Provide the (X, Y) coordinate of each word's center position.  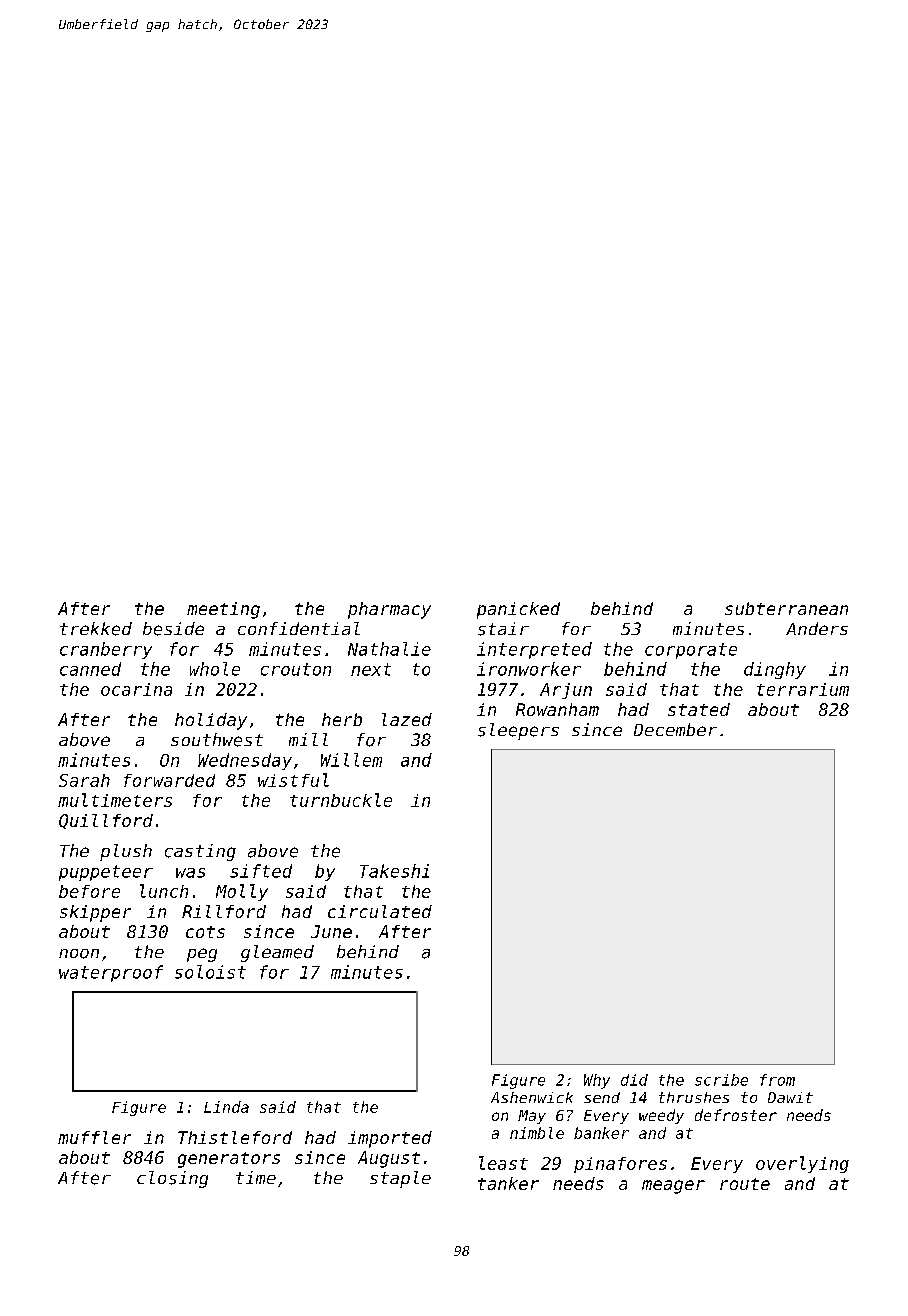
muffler (94, 1137)
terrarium (803, 689)
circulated (380, 911)
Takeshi (394, 871)
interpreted (534, 650)
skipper (95, 913)
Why (597, 1081)
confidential (299, 628)
